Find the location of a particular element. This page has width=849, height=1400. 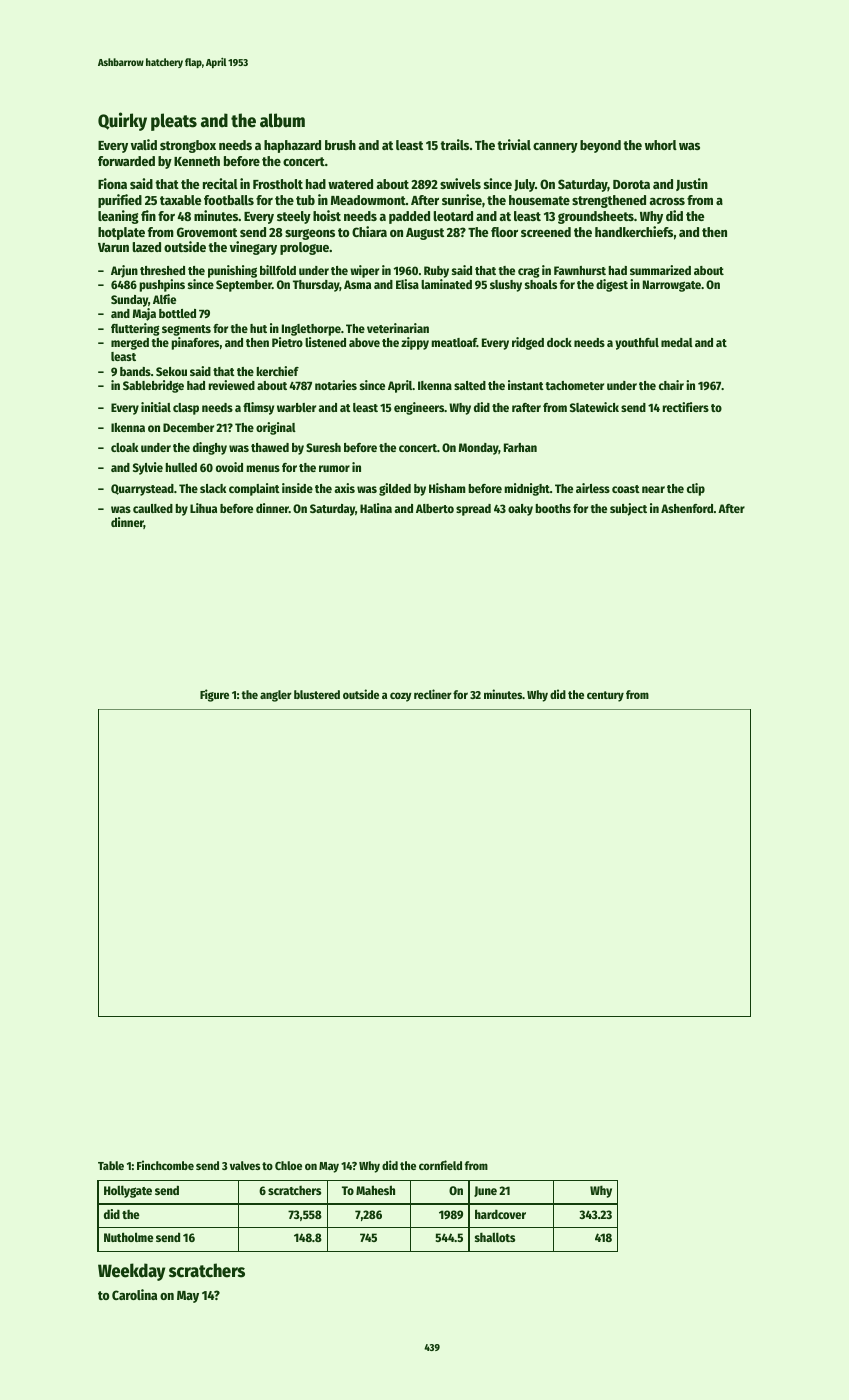

valid is located at coordinates (144, 144).
